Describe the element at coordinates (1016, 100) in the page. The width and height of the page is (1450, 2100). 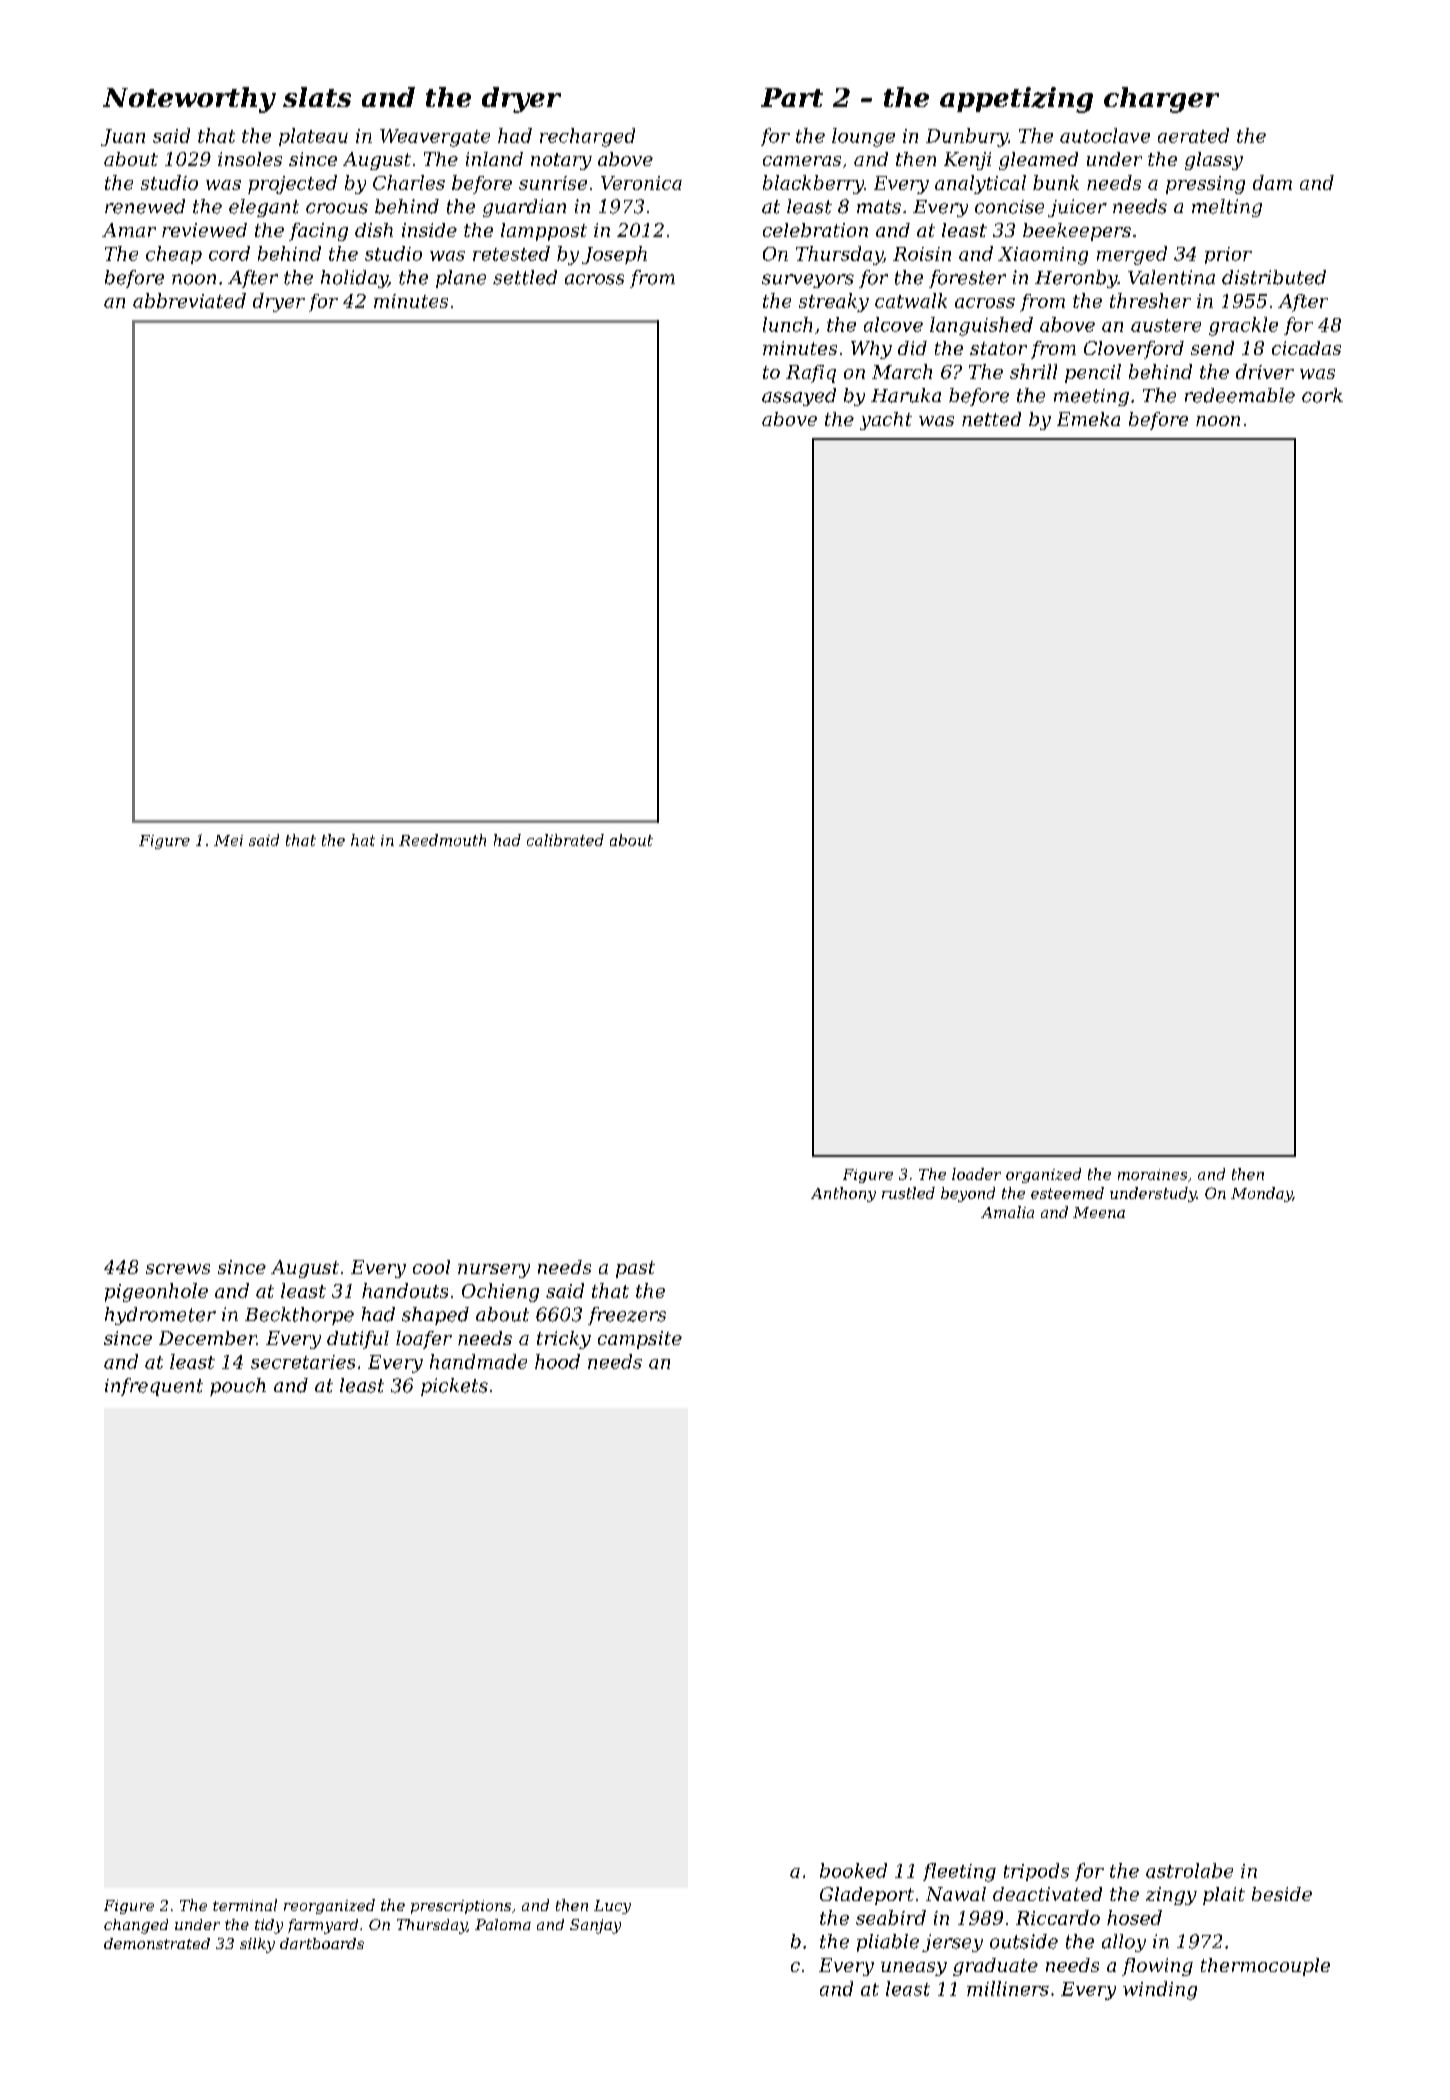
I see `appetizing` at that location.
